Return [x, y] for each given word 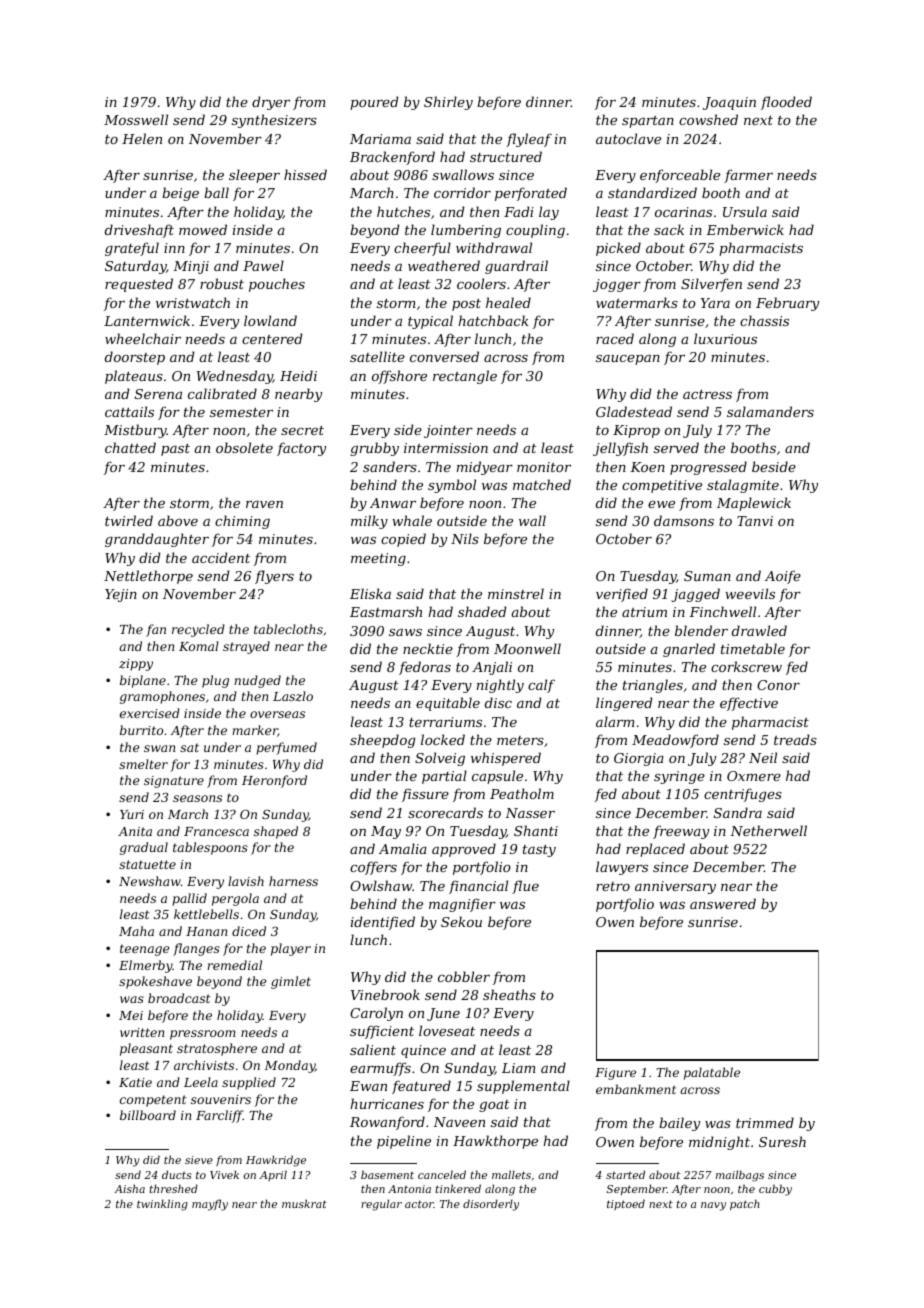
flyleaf [529, 140]
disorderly [491, 1205]
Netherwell [768, 830]
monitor [544, 467]
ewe [661, 504]
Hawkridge [276, 1161]
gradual [144, 848]
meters [520, 740]
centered [272, 338]
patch [745, 1204]
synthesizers [274, 121]
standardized [652, 193]
